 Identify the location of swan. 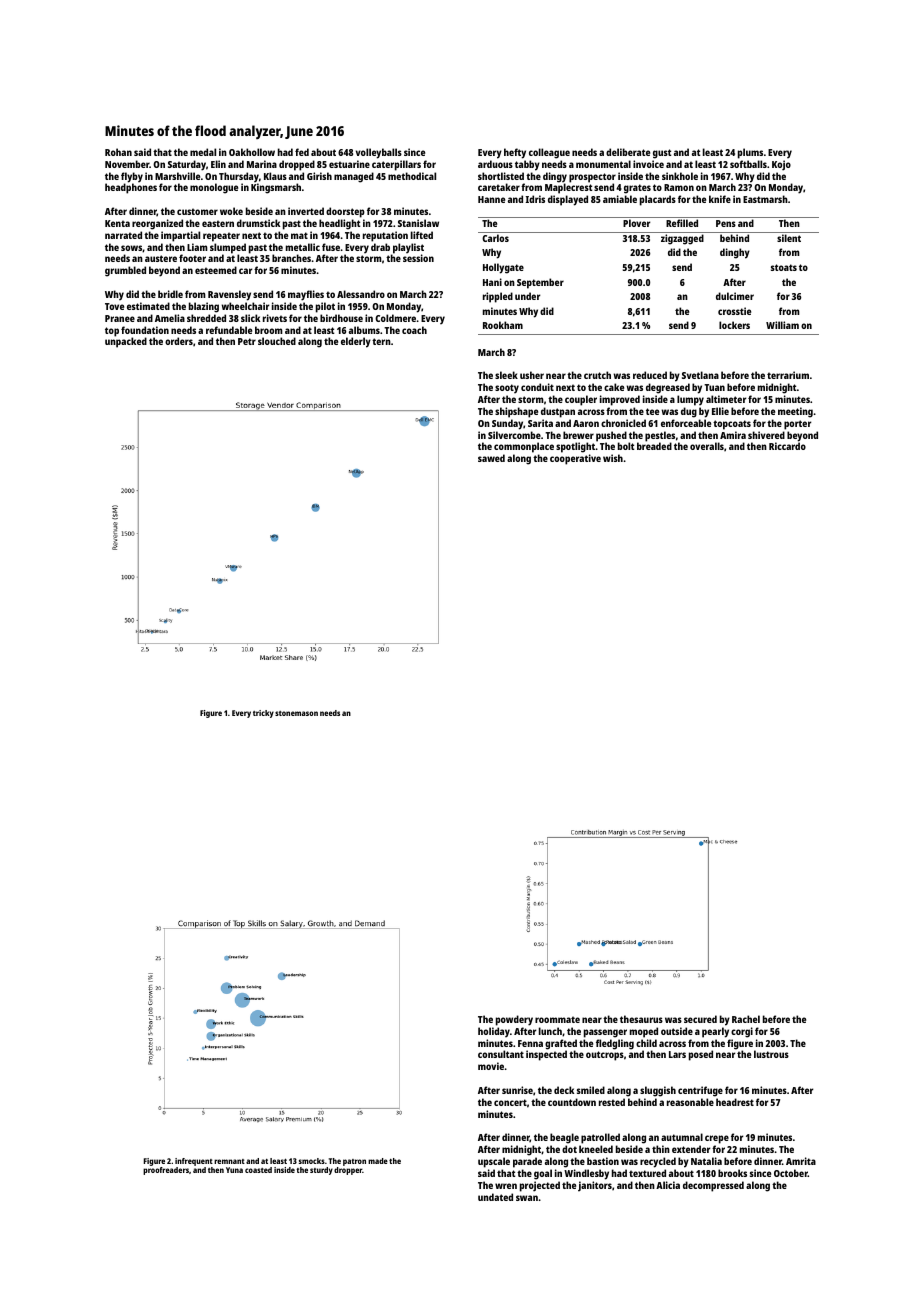
(527, 1198).
